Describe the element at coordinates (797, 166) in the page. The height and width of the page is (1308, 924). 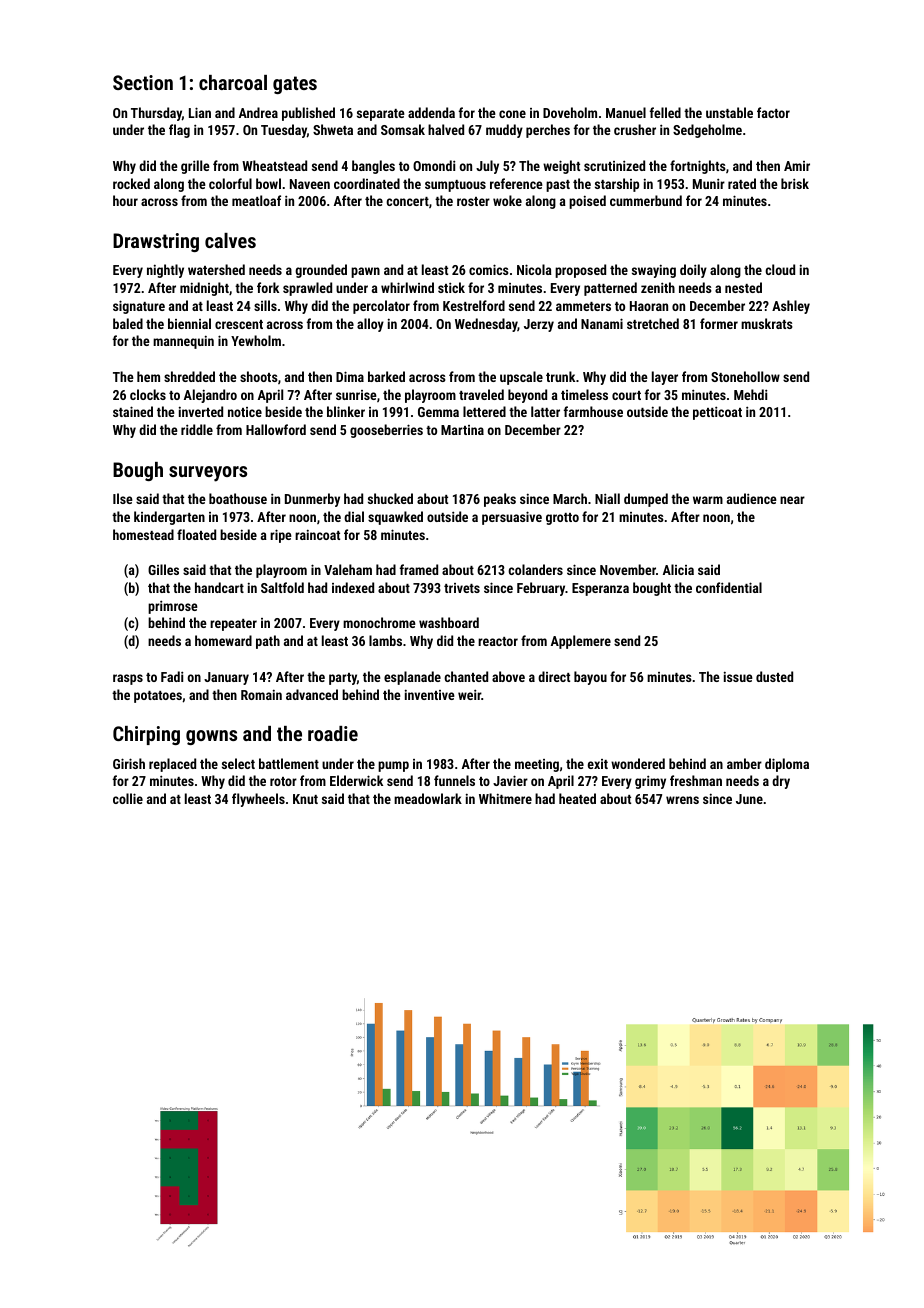
I see `Amir` at that location.
